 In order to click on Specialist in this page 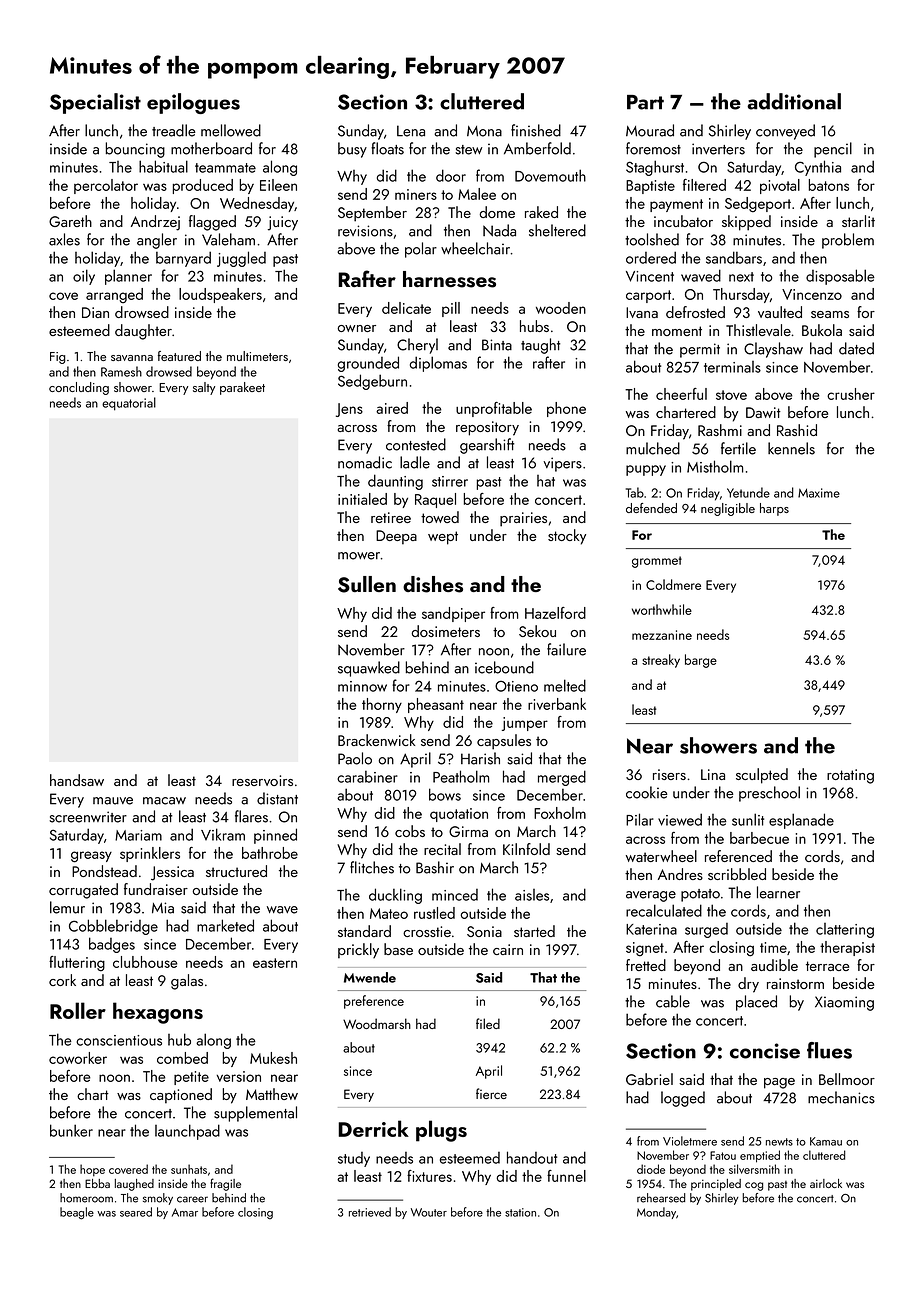, I will do `click(95, 103)`.
